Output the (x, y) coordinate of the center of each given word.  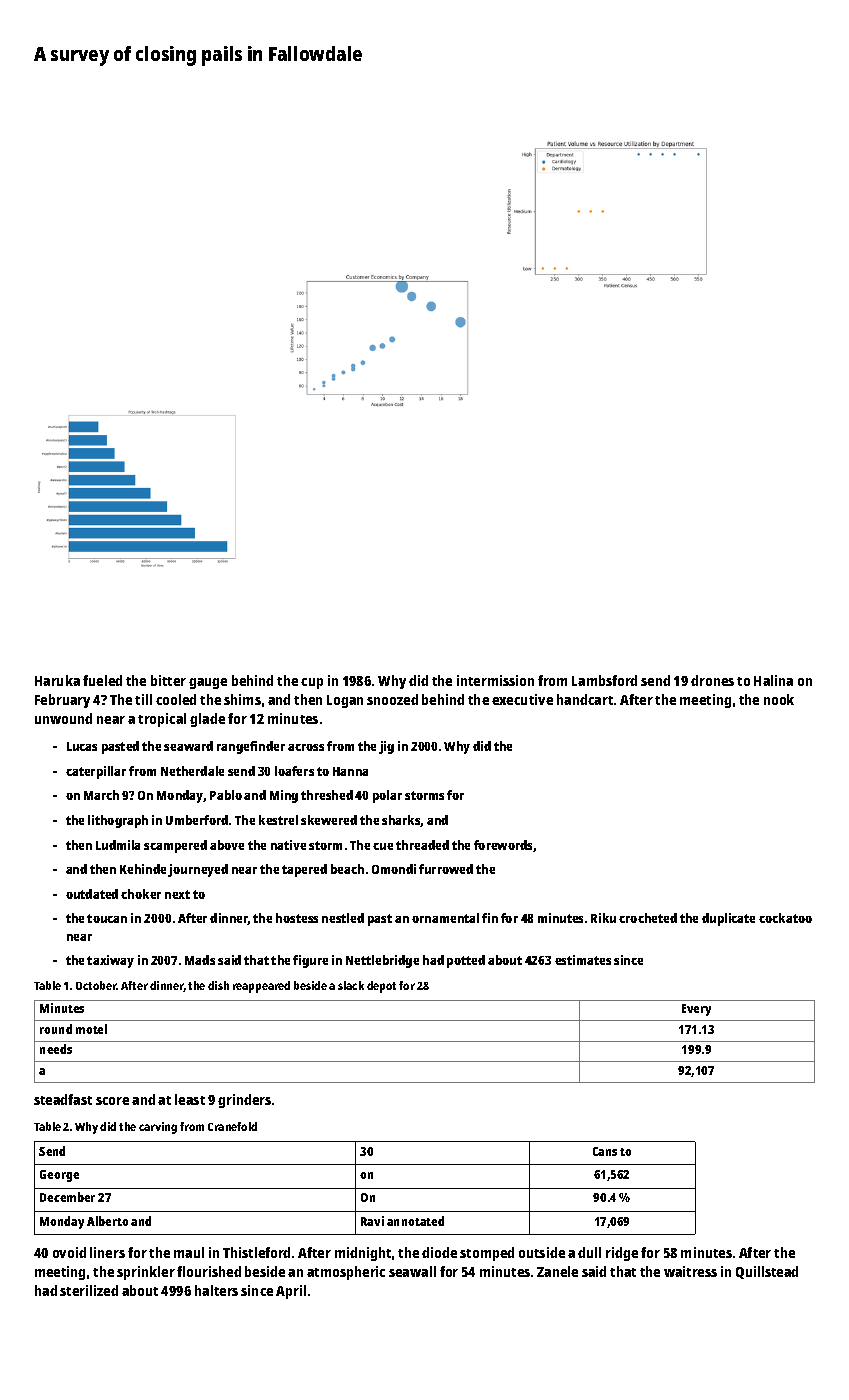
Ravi (372, 1221)
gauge (208, 683)
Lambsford (604, 680)
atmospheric (346, 1273)
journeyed (198, 870)
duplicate (728, 919)
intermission (495, 680)
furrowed (446, 869)
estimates (583, 960)
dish (218, 985)
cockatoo (785, 918)
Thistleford (256, 1252)
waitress (690, 1271)
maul (189, 1252)
